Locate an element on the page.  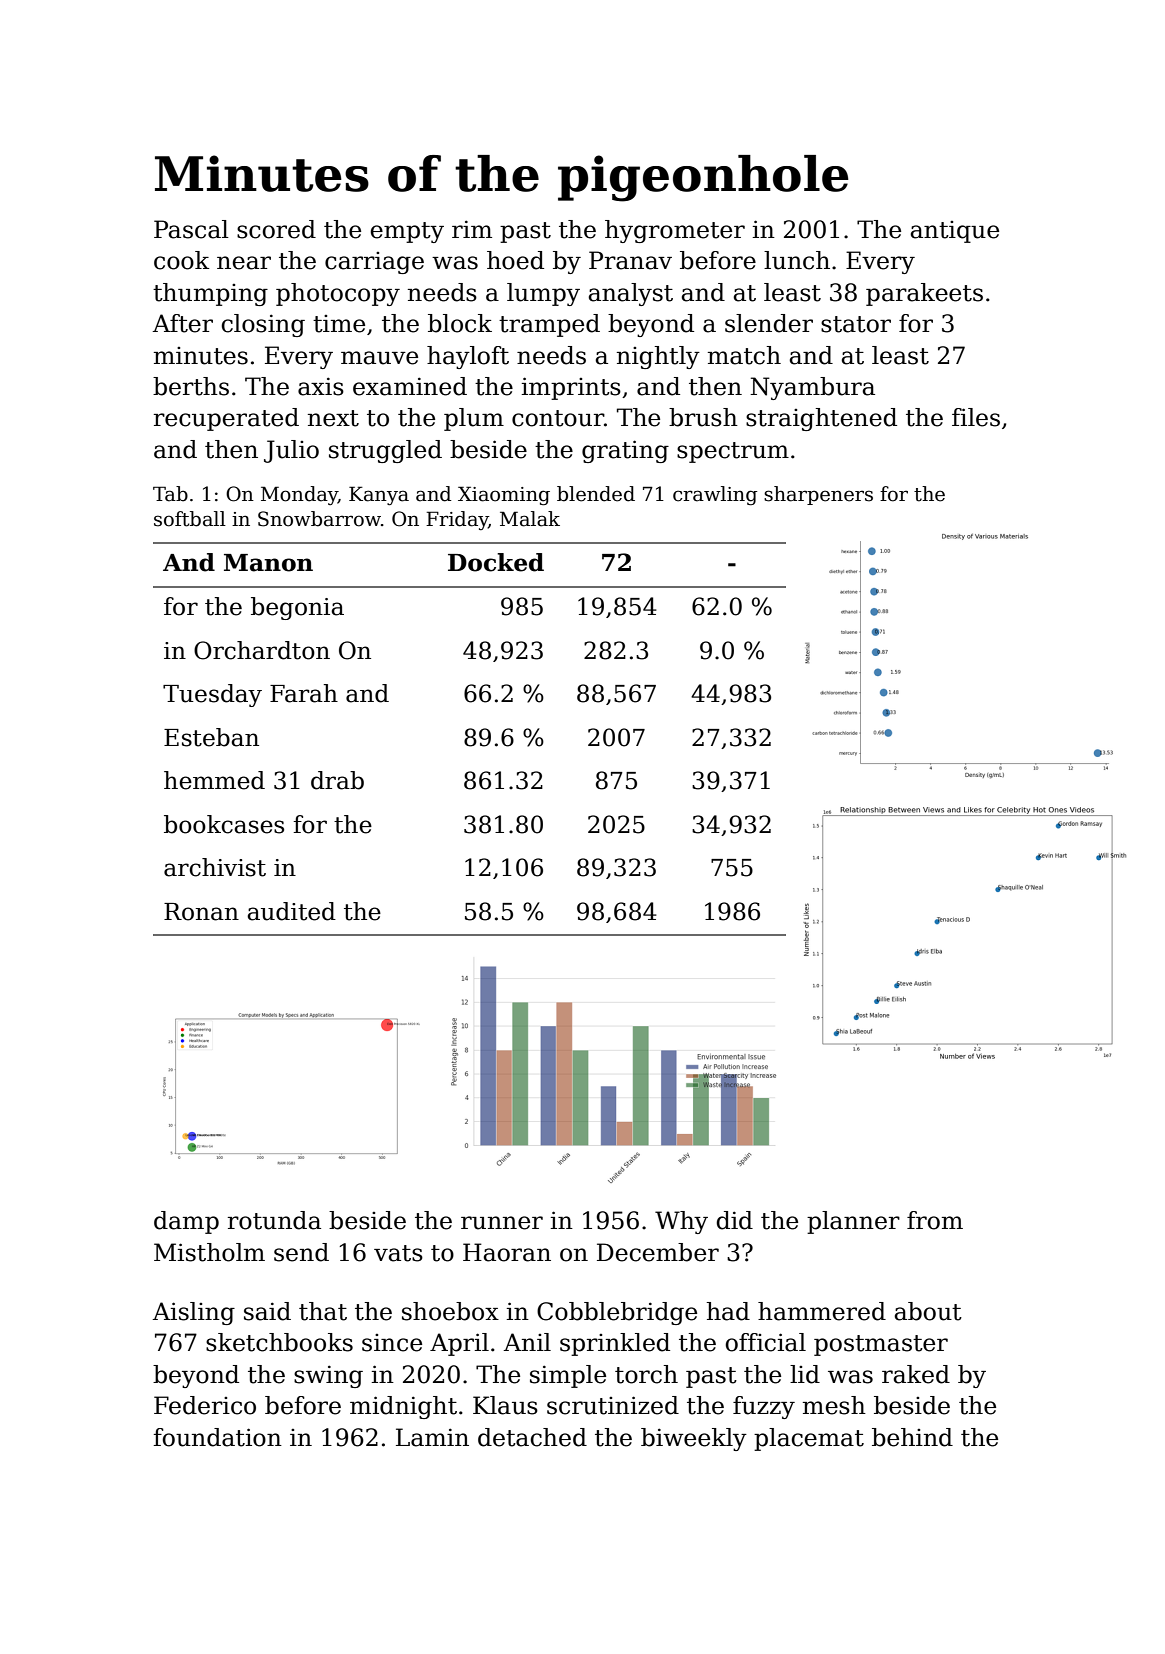
rotunda is located at coordinates (274, 1220).
